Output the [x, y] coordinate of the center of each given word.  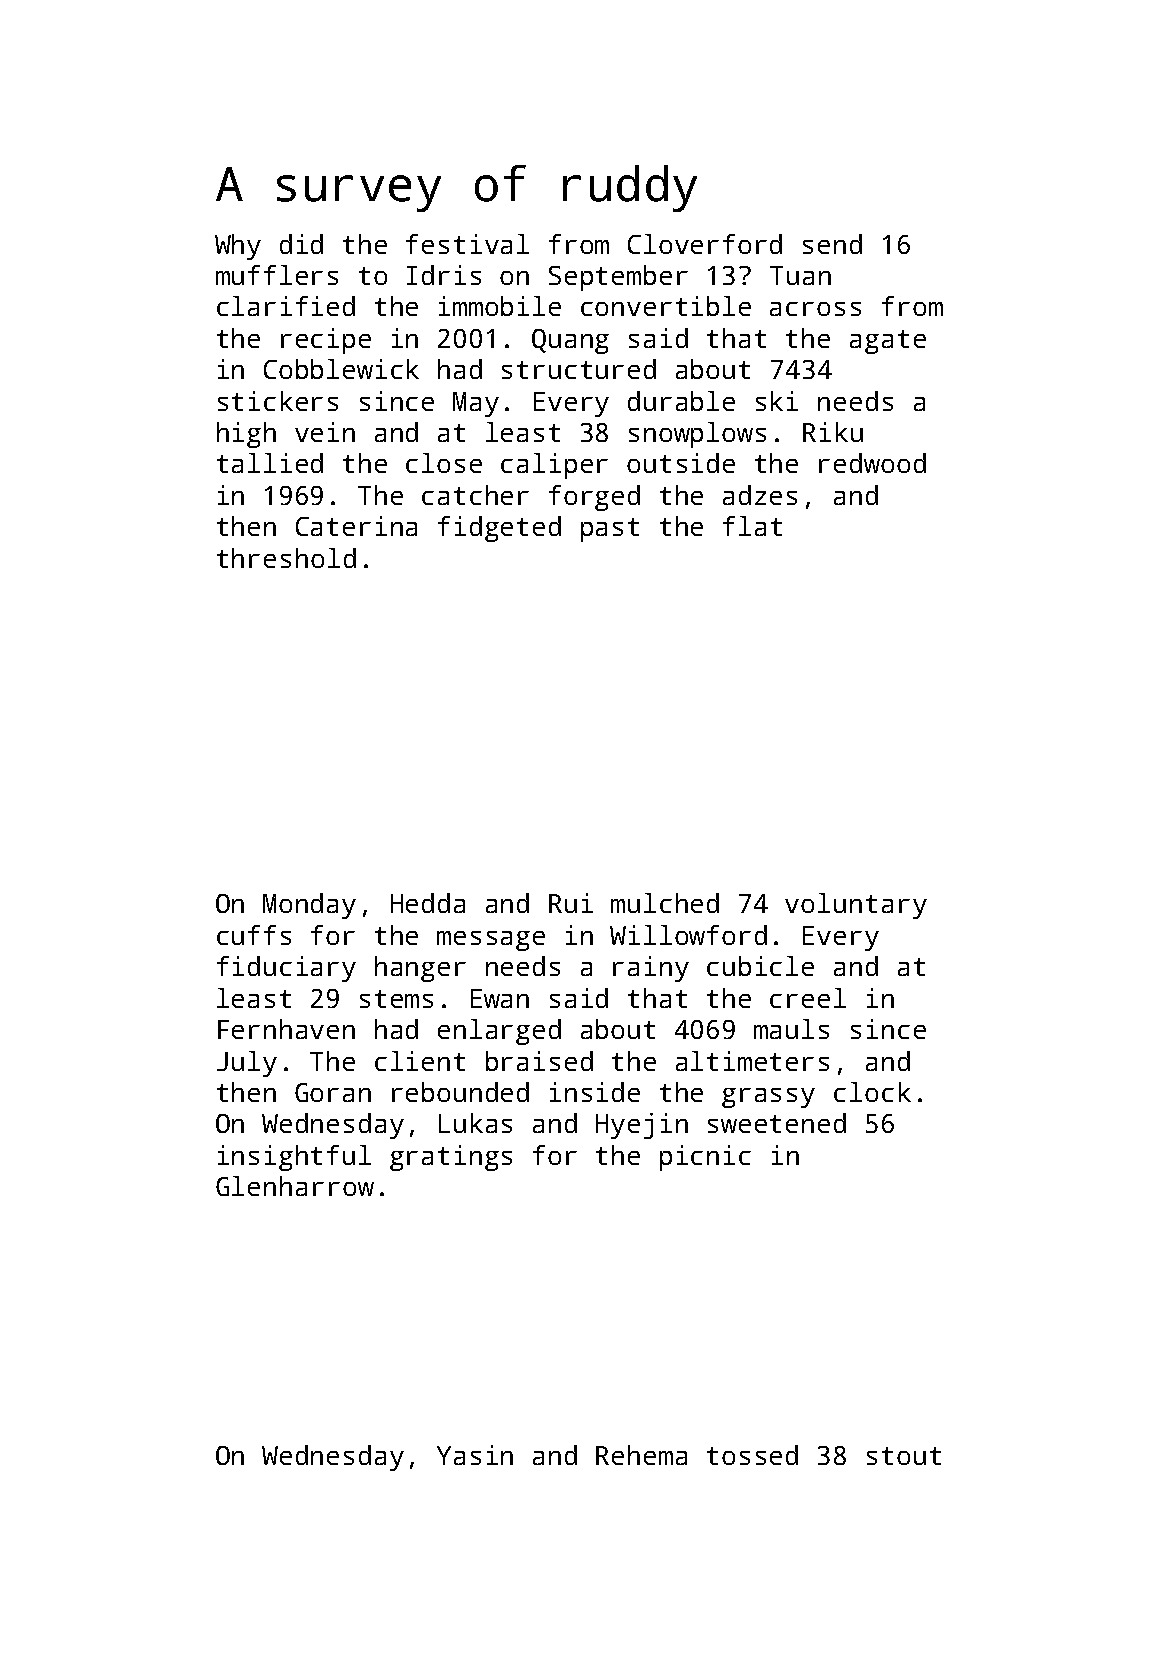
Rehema [641, 1455]
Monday [309, 906]
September [618, 278]
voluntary [856, 906]
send [832, 244]
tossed [752, 1455]
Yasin [475, 1455]
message [491, 941]
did [301, 244]
